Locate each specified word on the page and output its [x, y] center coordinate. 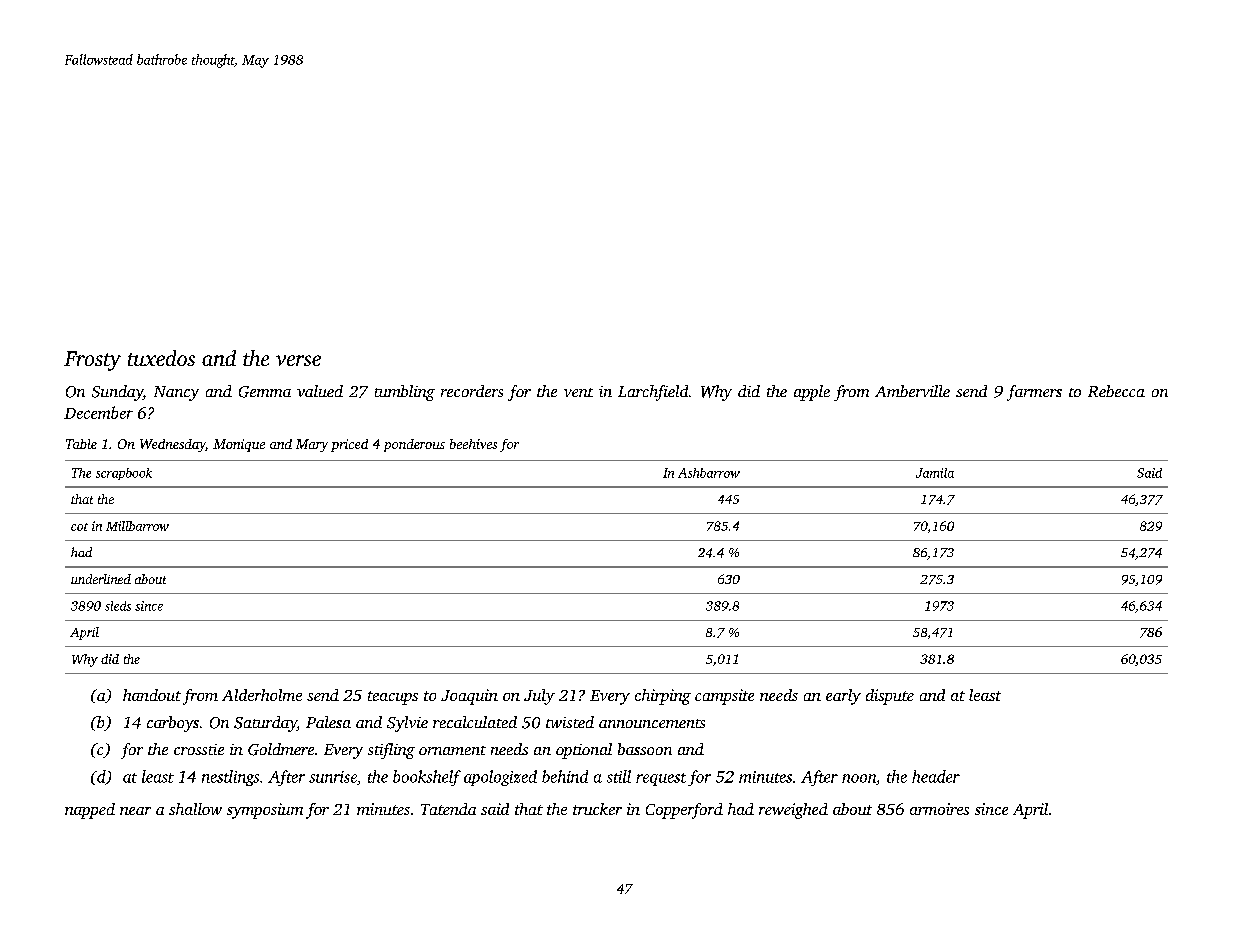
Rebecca [1116, 391]
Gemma [265, 392]
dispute [890, 697]
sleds [118, 606]
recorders [472, 391]
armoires [939, 809]
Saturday [265, 724]
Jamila [935, 473]
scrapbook [124, 474]
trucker [597, 809]
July [539, 697]
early [843, 697]
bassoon [645, 749]
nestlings [230, 778]
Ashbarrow [709, 473]
